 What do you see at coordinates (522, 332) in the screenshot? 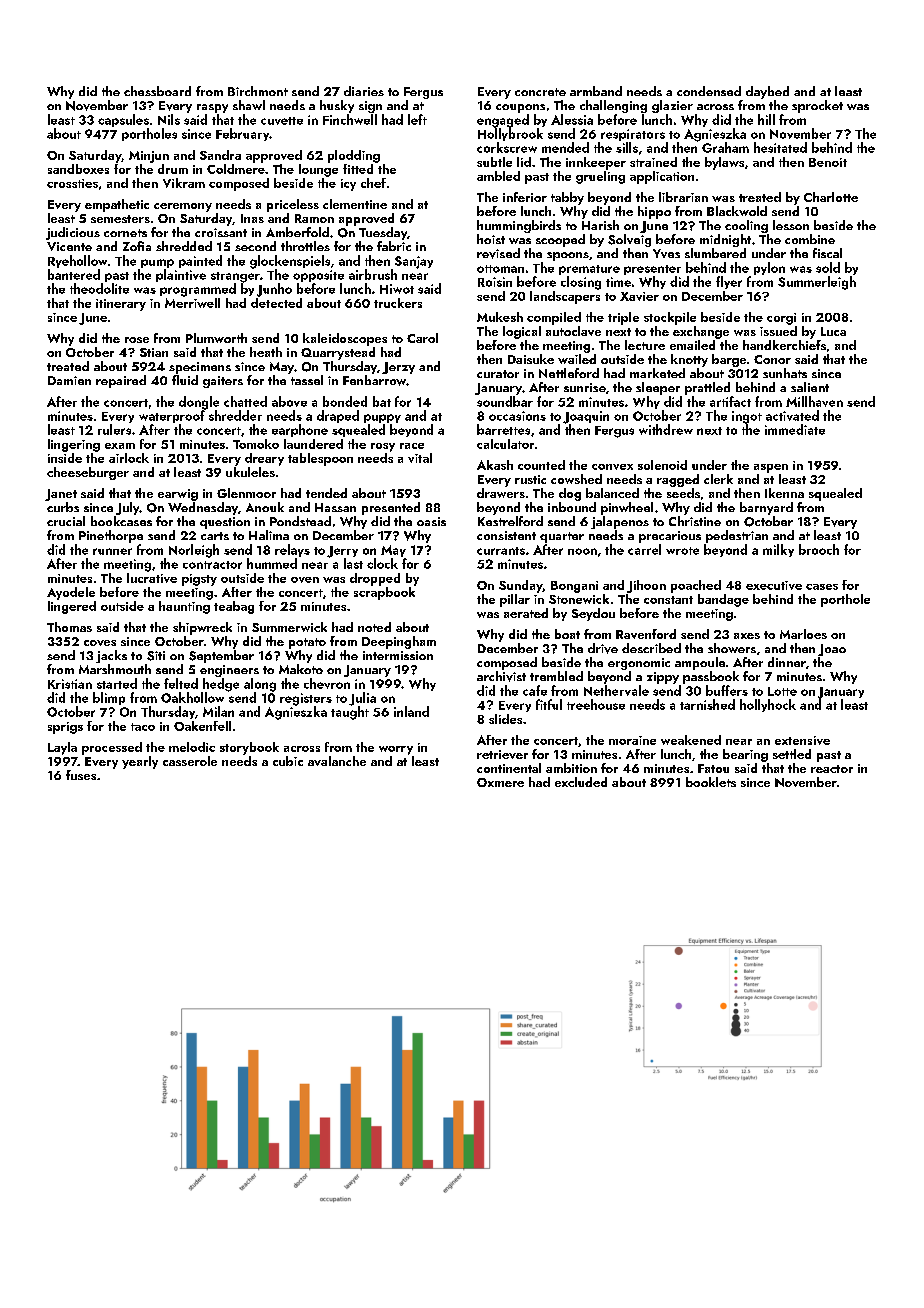
I see `logical` at bounding box center [522, 332].
